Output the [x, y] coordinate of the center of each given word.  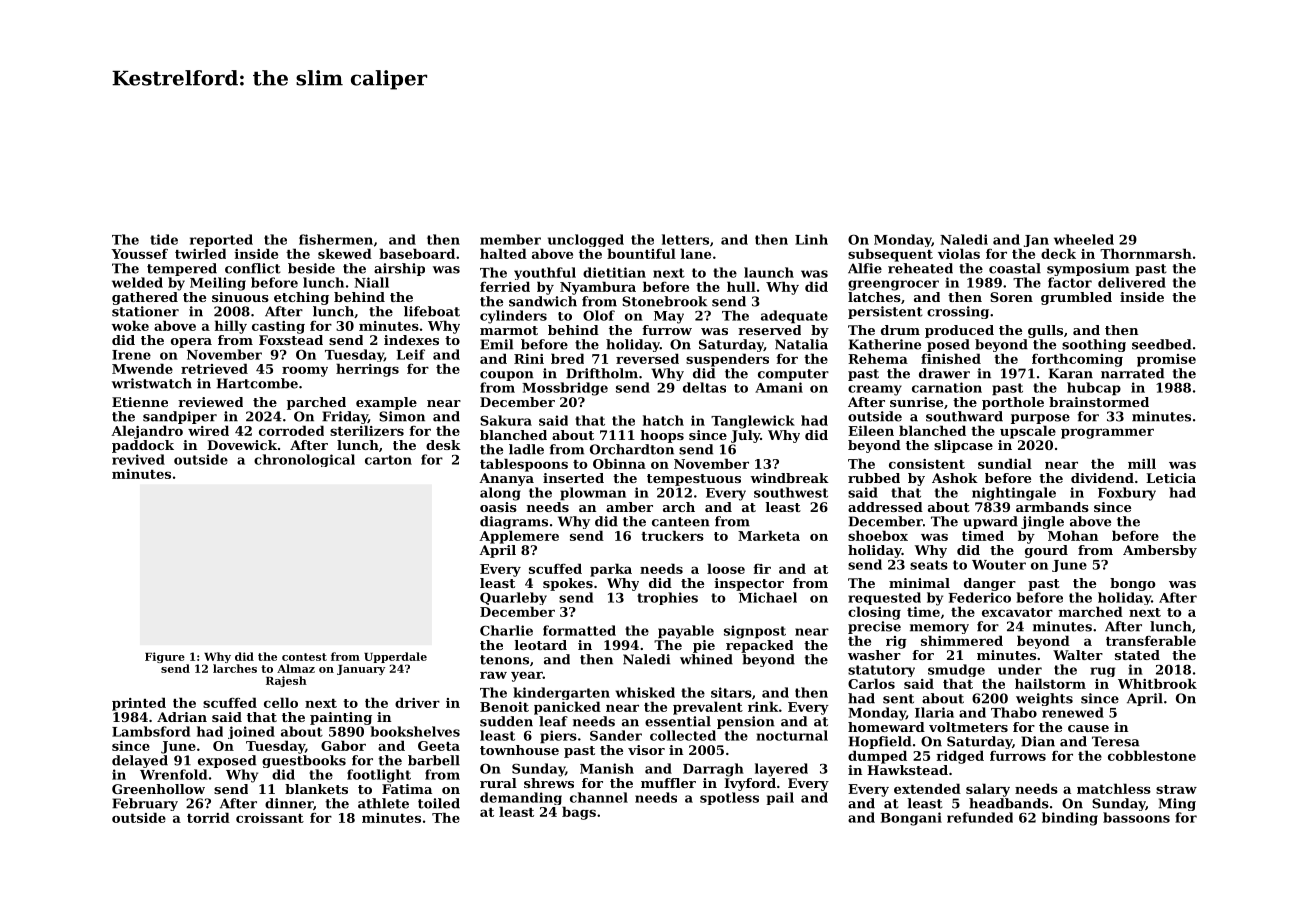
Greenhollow [158, 789]
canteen [681, 522]
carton [388, 460]
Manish [607, 768]
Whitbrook [1157, 683]
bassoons [1136, 817]
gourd [1046, 551]
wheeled [1084, 239]
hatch [663, 420]
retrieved [214, 368]
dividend [1102, 478]
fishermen [336, 239]
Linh [811, 239]
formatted [579, 630]
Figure [165, 657]
